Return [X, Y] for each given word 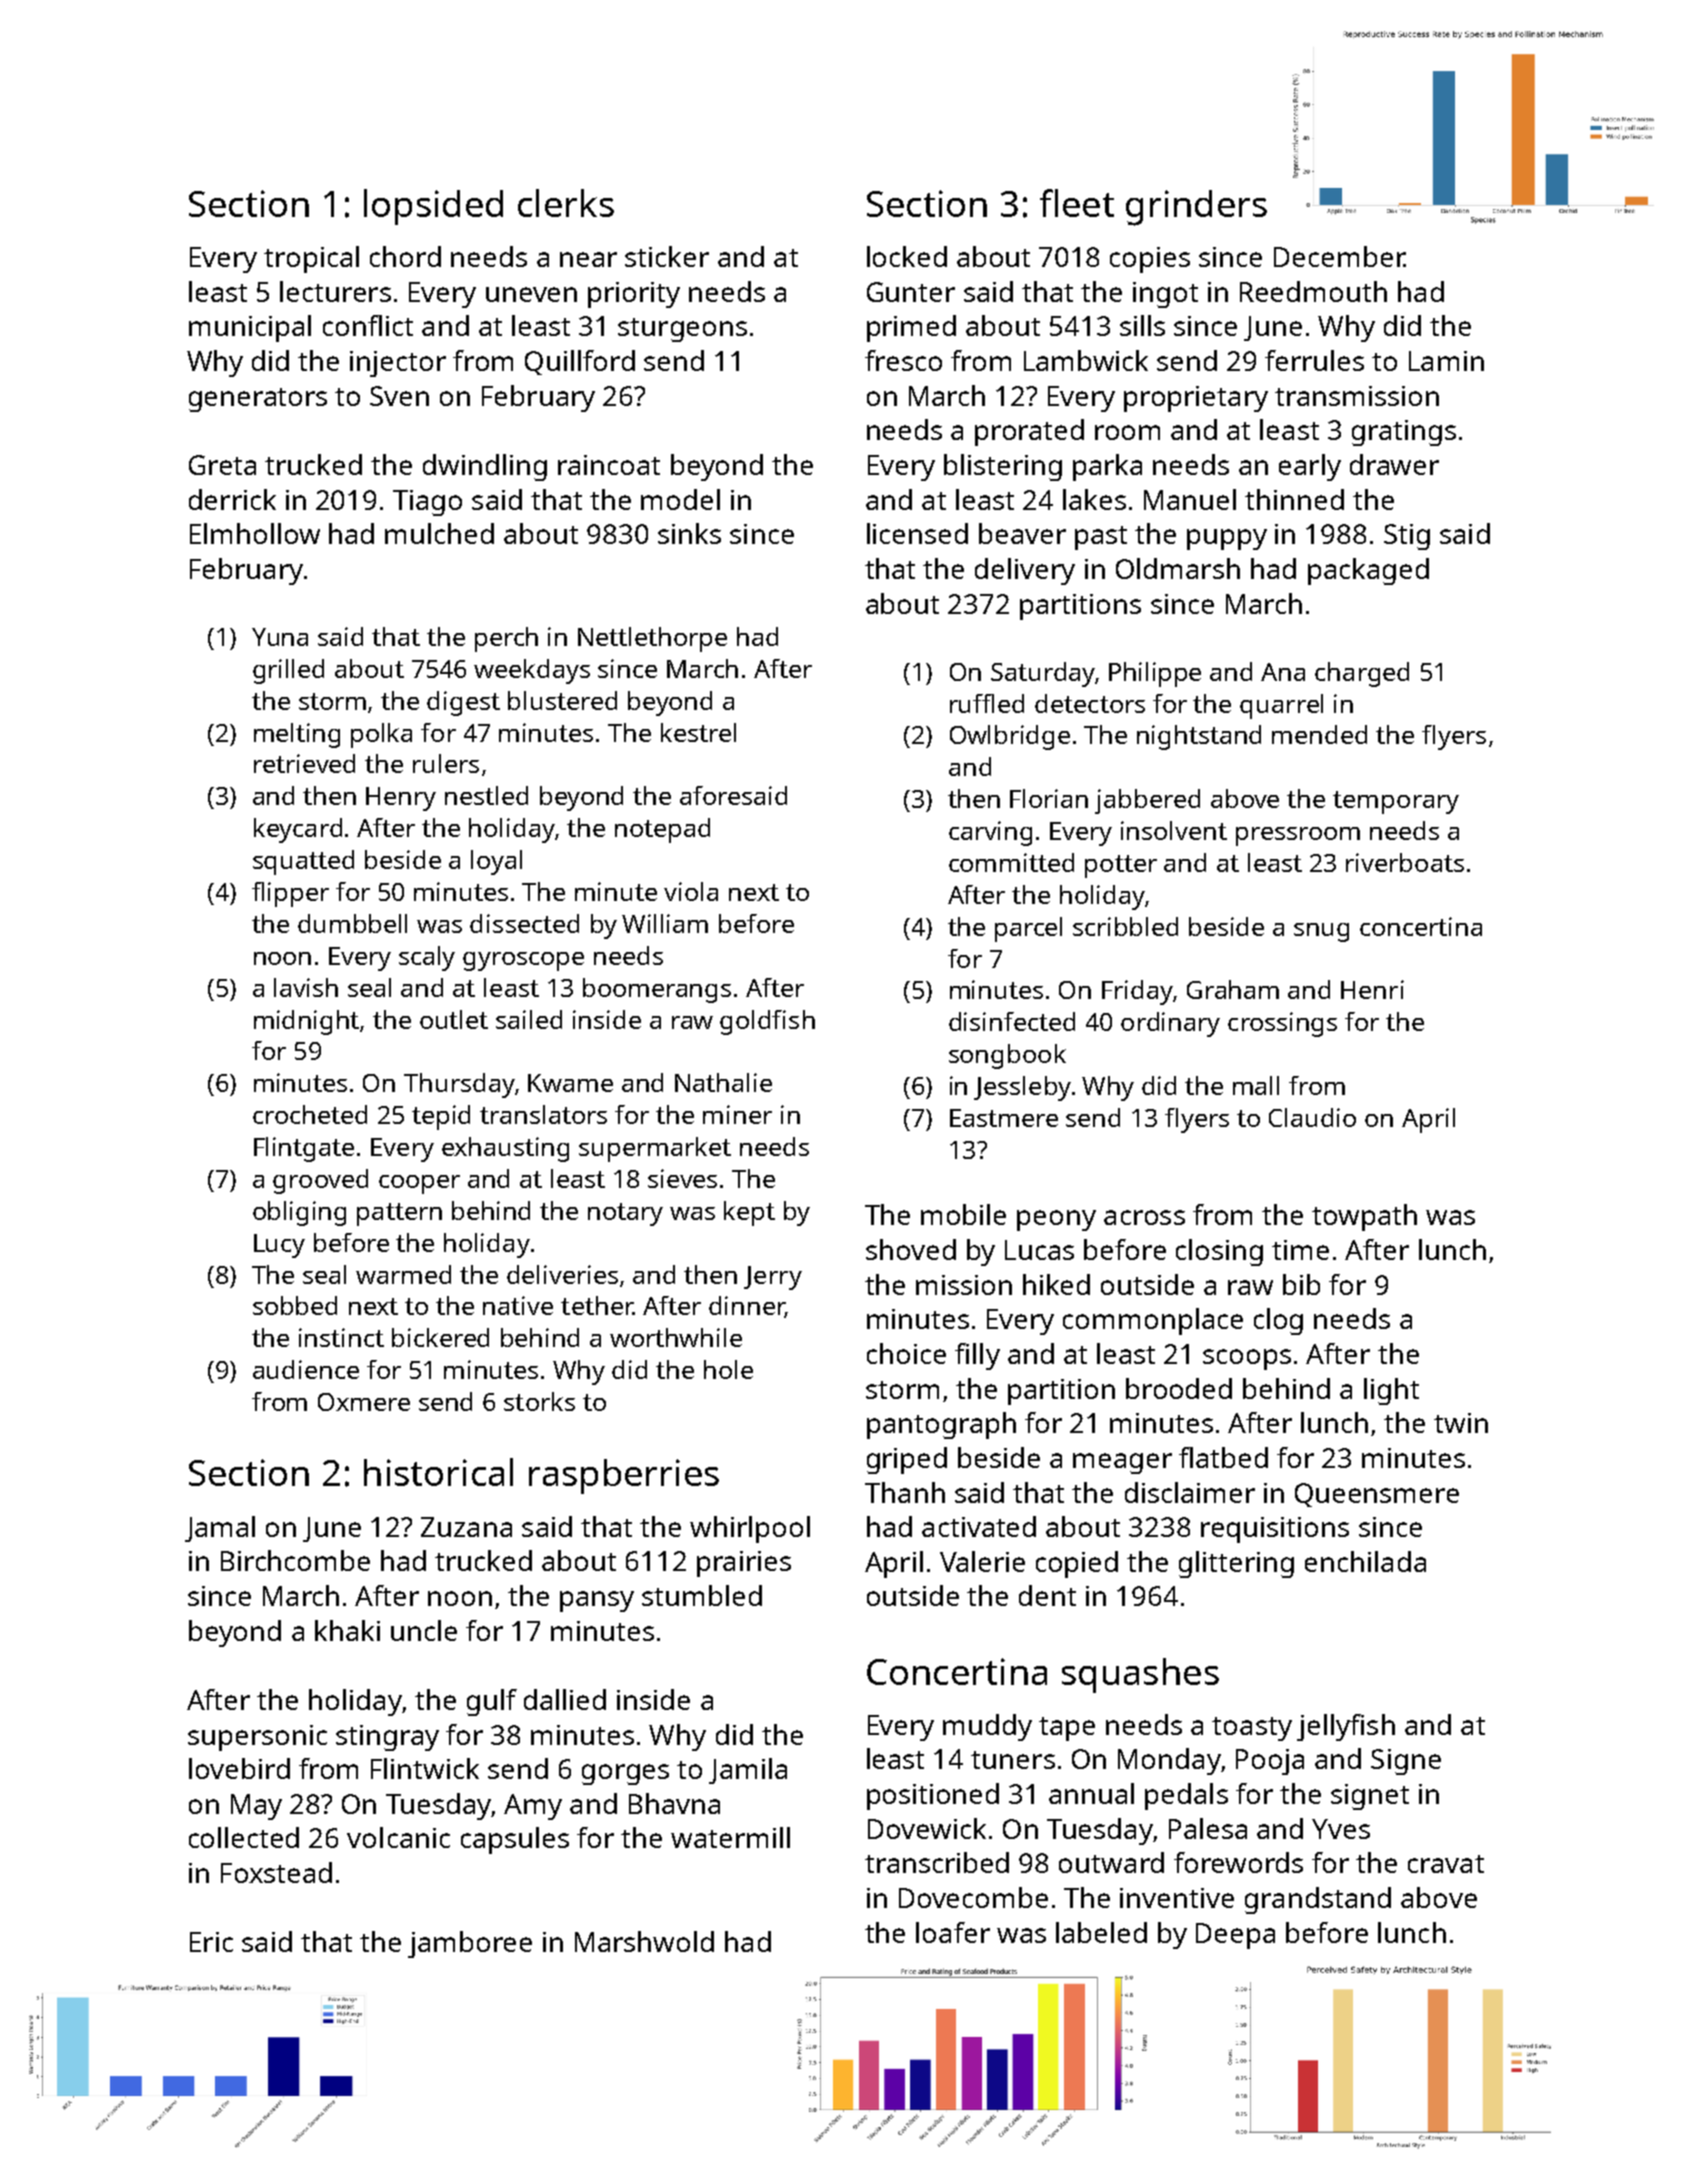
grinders [1196, 208]
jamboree [470, 1944]
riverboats [1405, 862]
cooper [419, 1184]
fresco [903, 360]
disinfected [1012, 1021]
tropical [311, 259]
